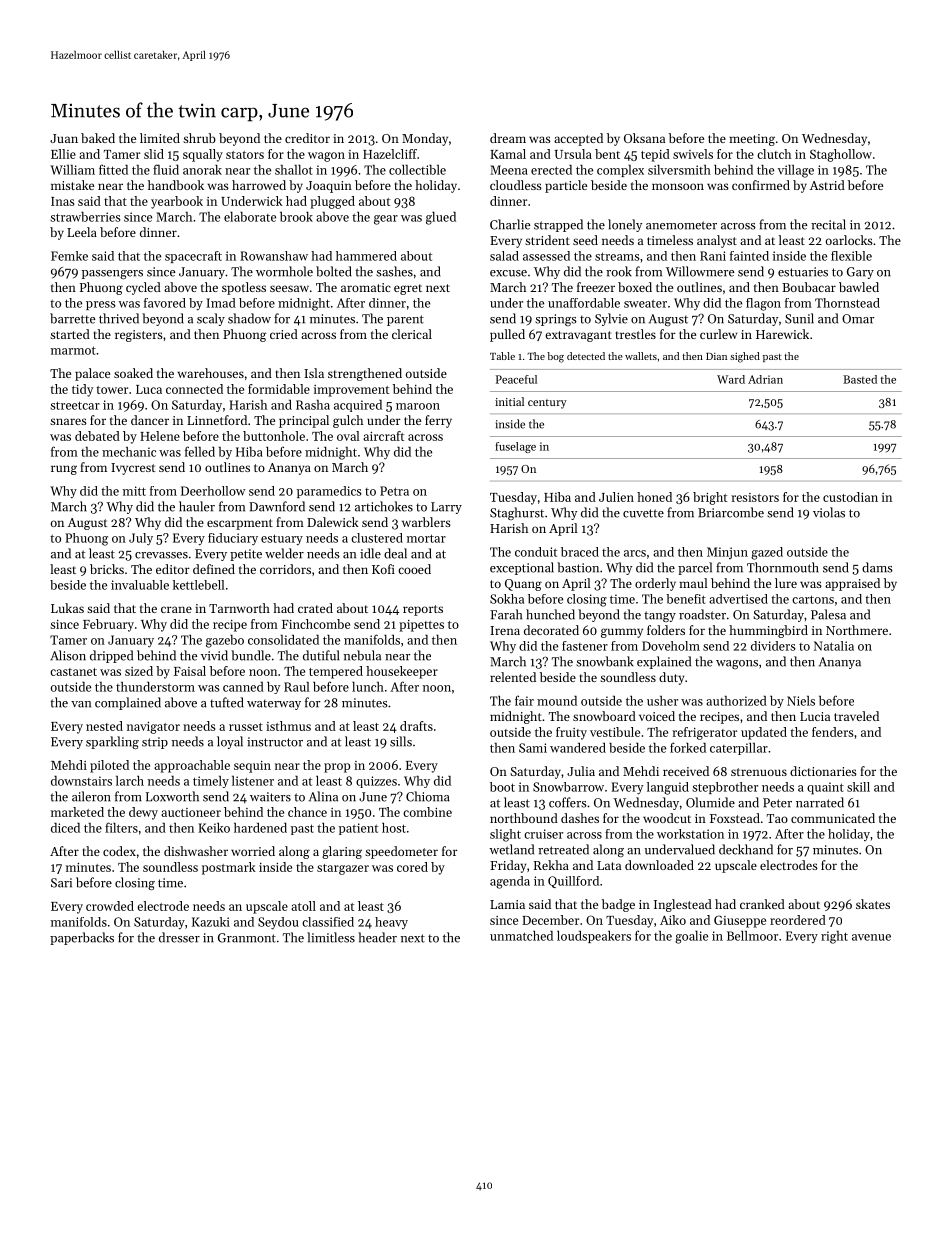  What do you see at coordinates (759, 772) in the screenshot?
I see `strenuous` at bounding box center [759, 772].
